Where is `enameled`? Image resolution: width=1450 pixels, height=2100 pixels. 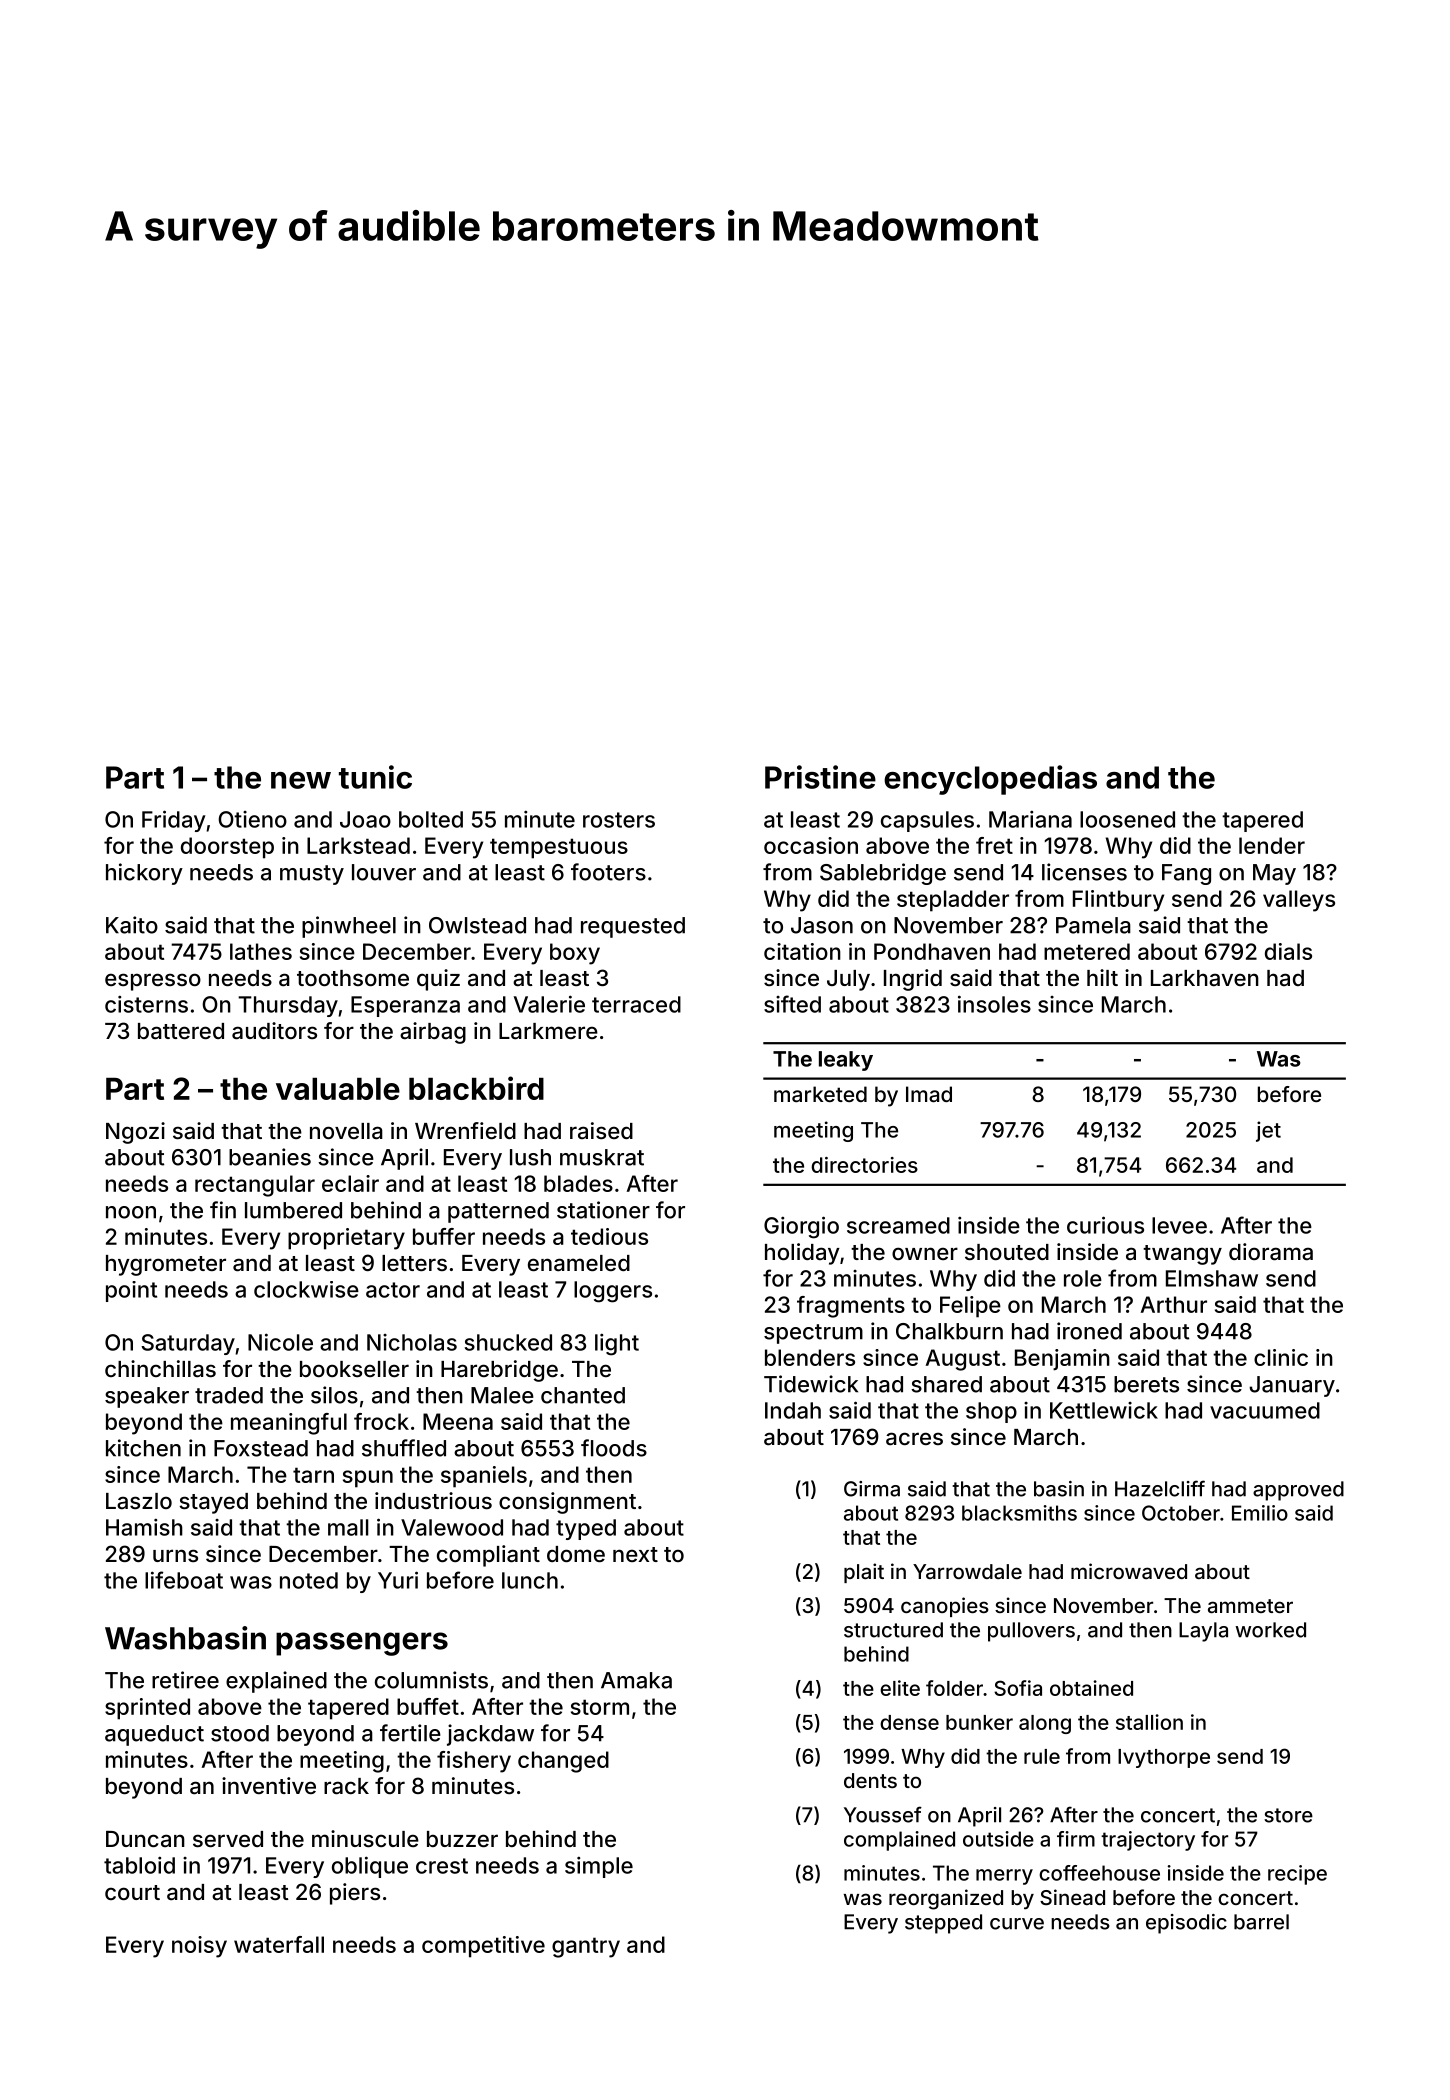
enameled is located at coordinates (579, 1263).
